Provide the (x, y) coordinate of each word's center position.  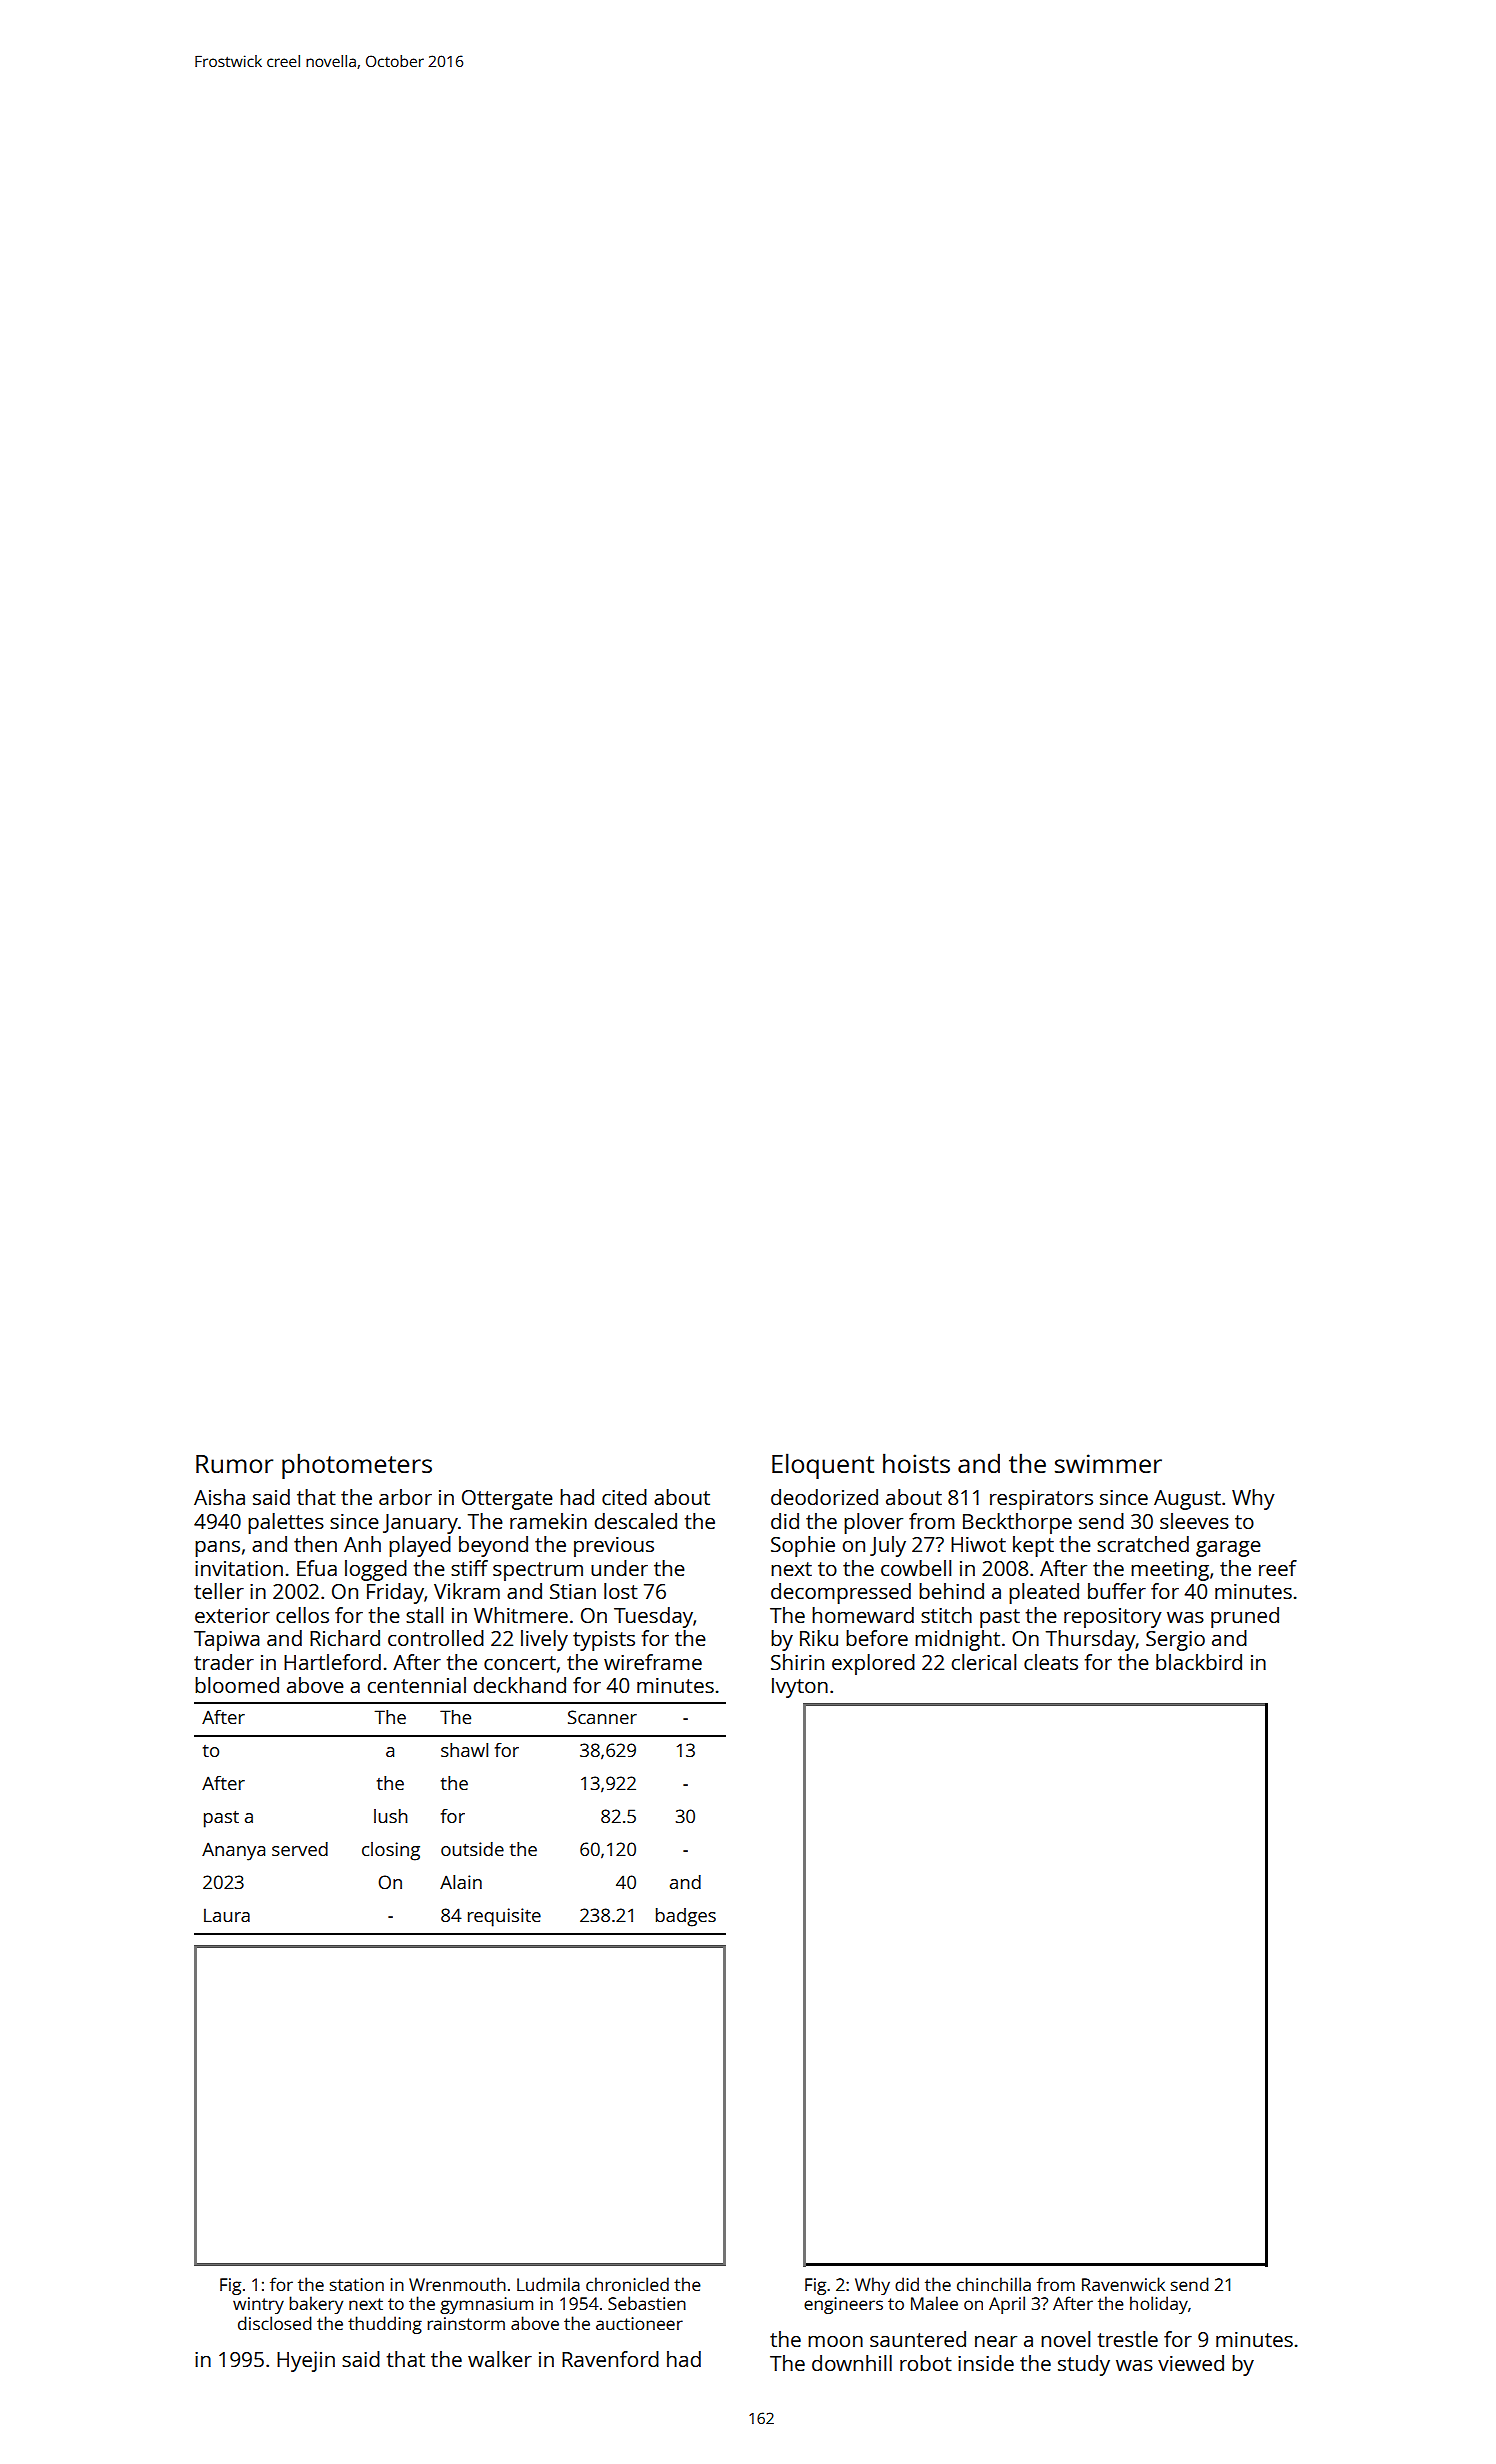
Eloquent (823, 1466)
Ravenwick (1123, 2284)
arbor (405, 1497)
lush (391, 1816)
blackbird (1199, 1662)
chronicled (627, 2284)
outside (472, 1849)
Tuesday (653, 1617)
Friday (395, 1593)
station (357, 2284)
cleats (1051, 1662)
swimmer (1108, 1463)
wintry (258, 2305)
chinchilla (994, 2284)
